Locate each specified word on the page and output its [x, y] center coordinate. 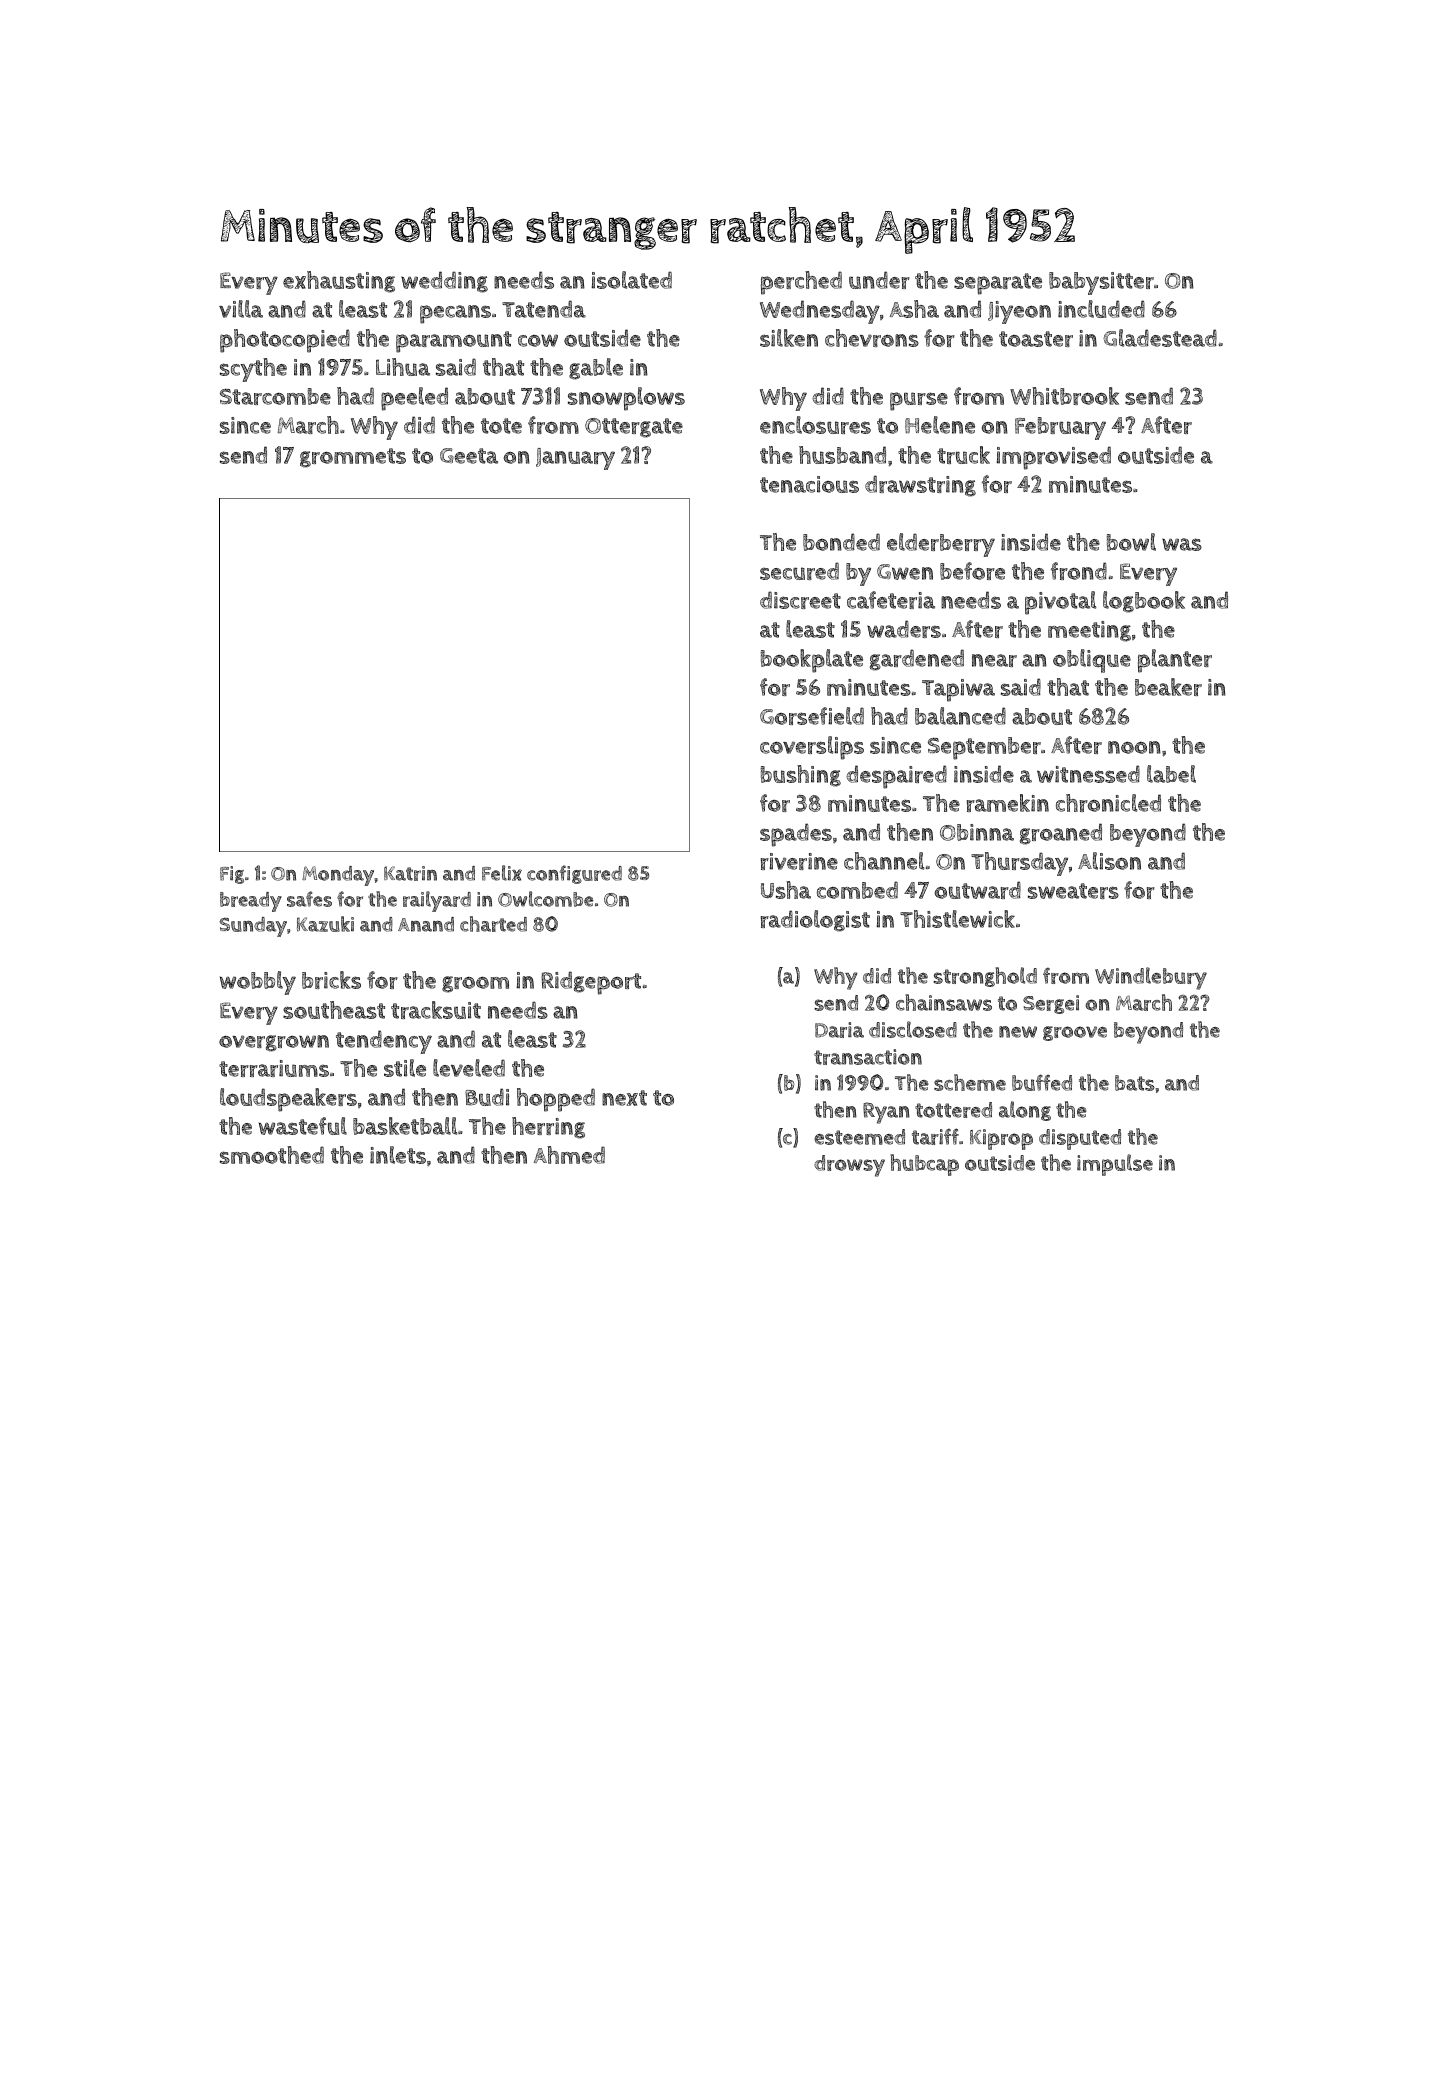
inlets [398, 1155]
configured [574, 874]
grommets [353, 458]
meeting [1089, 631]
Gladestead [1160, 338]
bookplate [812, 661]
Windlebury [1151, 978]
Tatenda [544, 309]
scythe [253, 370]
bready [251, 902]
